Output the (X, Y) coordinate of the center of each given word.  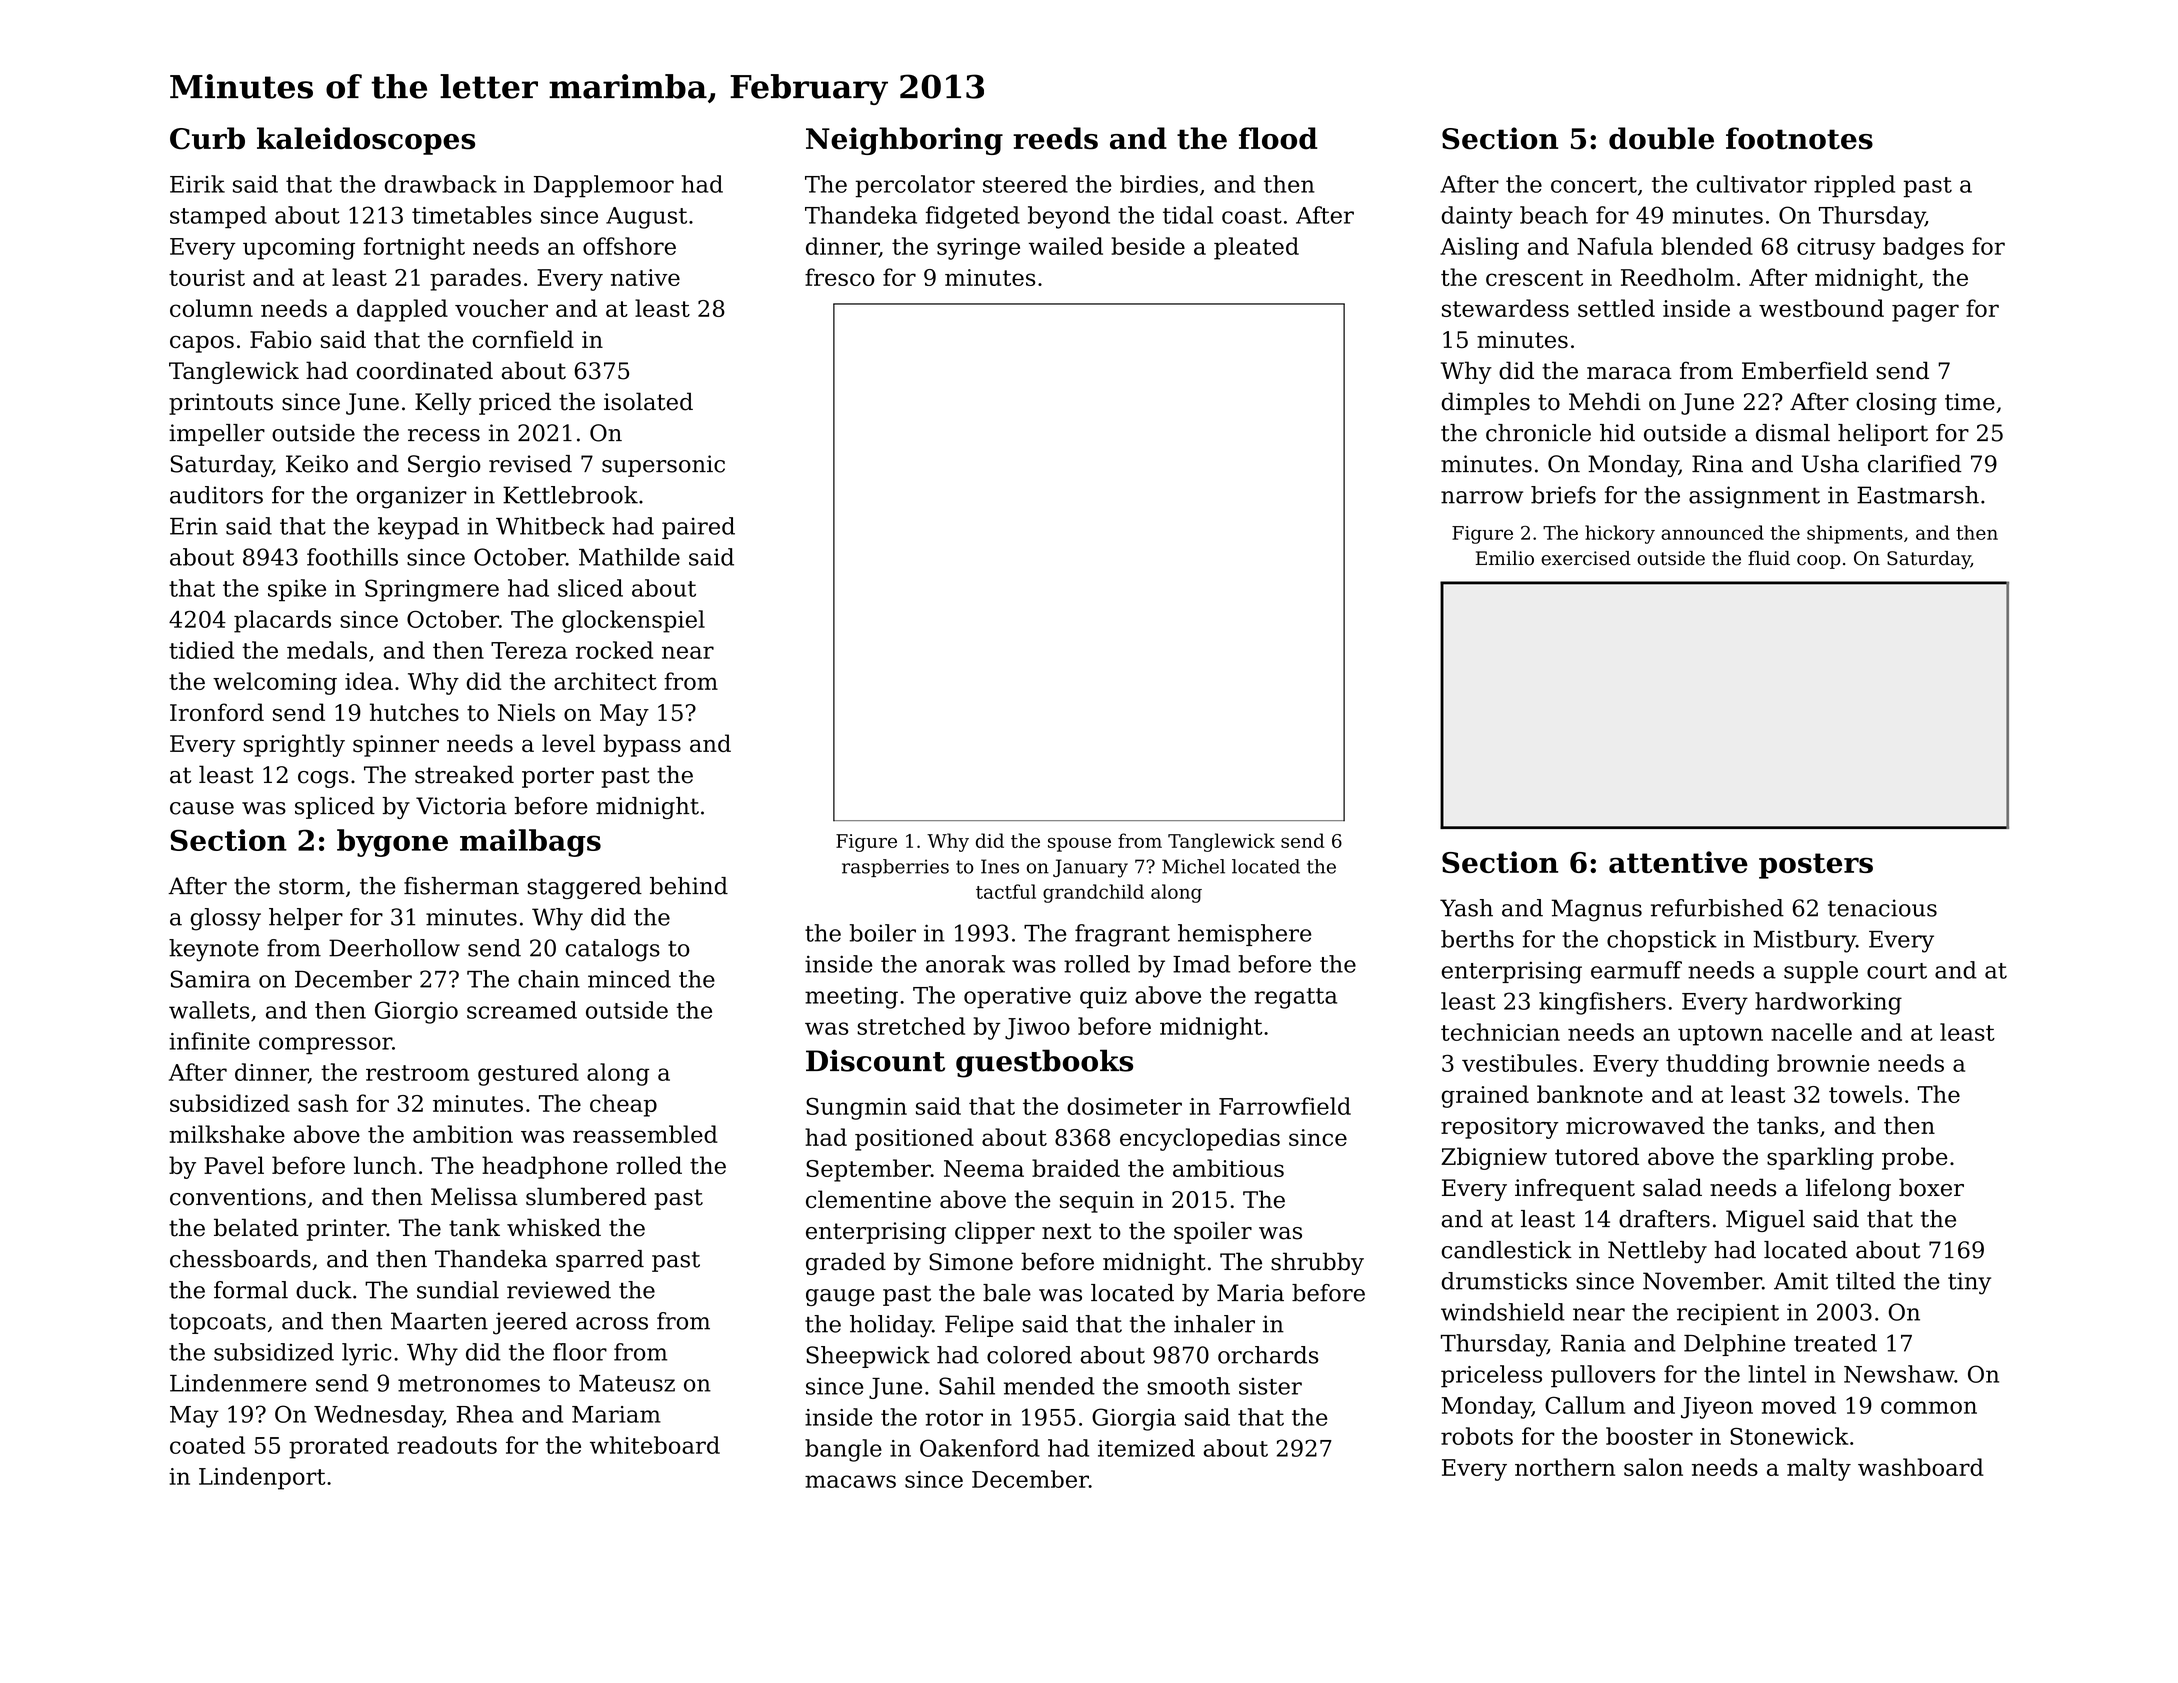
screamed (522, 1010)
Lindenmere (238, 1383)
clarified (1914, 464)
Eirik (197, 184)
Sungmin (856, 1109)
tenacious (1882, 908)
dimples (1485, 403)
